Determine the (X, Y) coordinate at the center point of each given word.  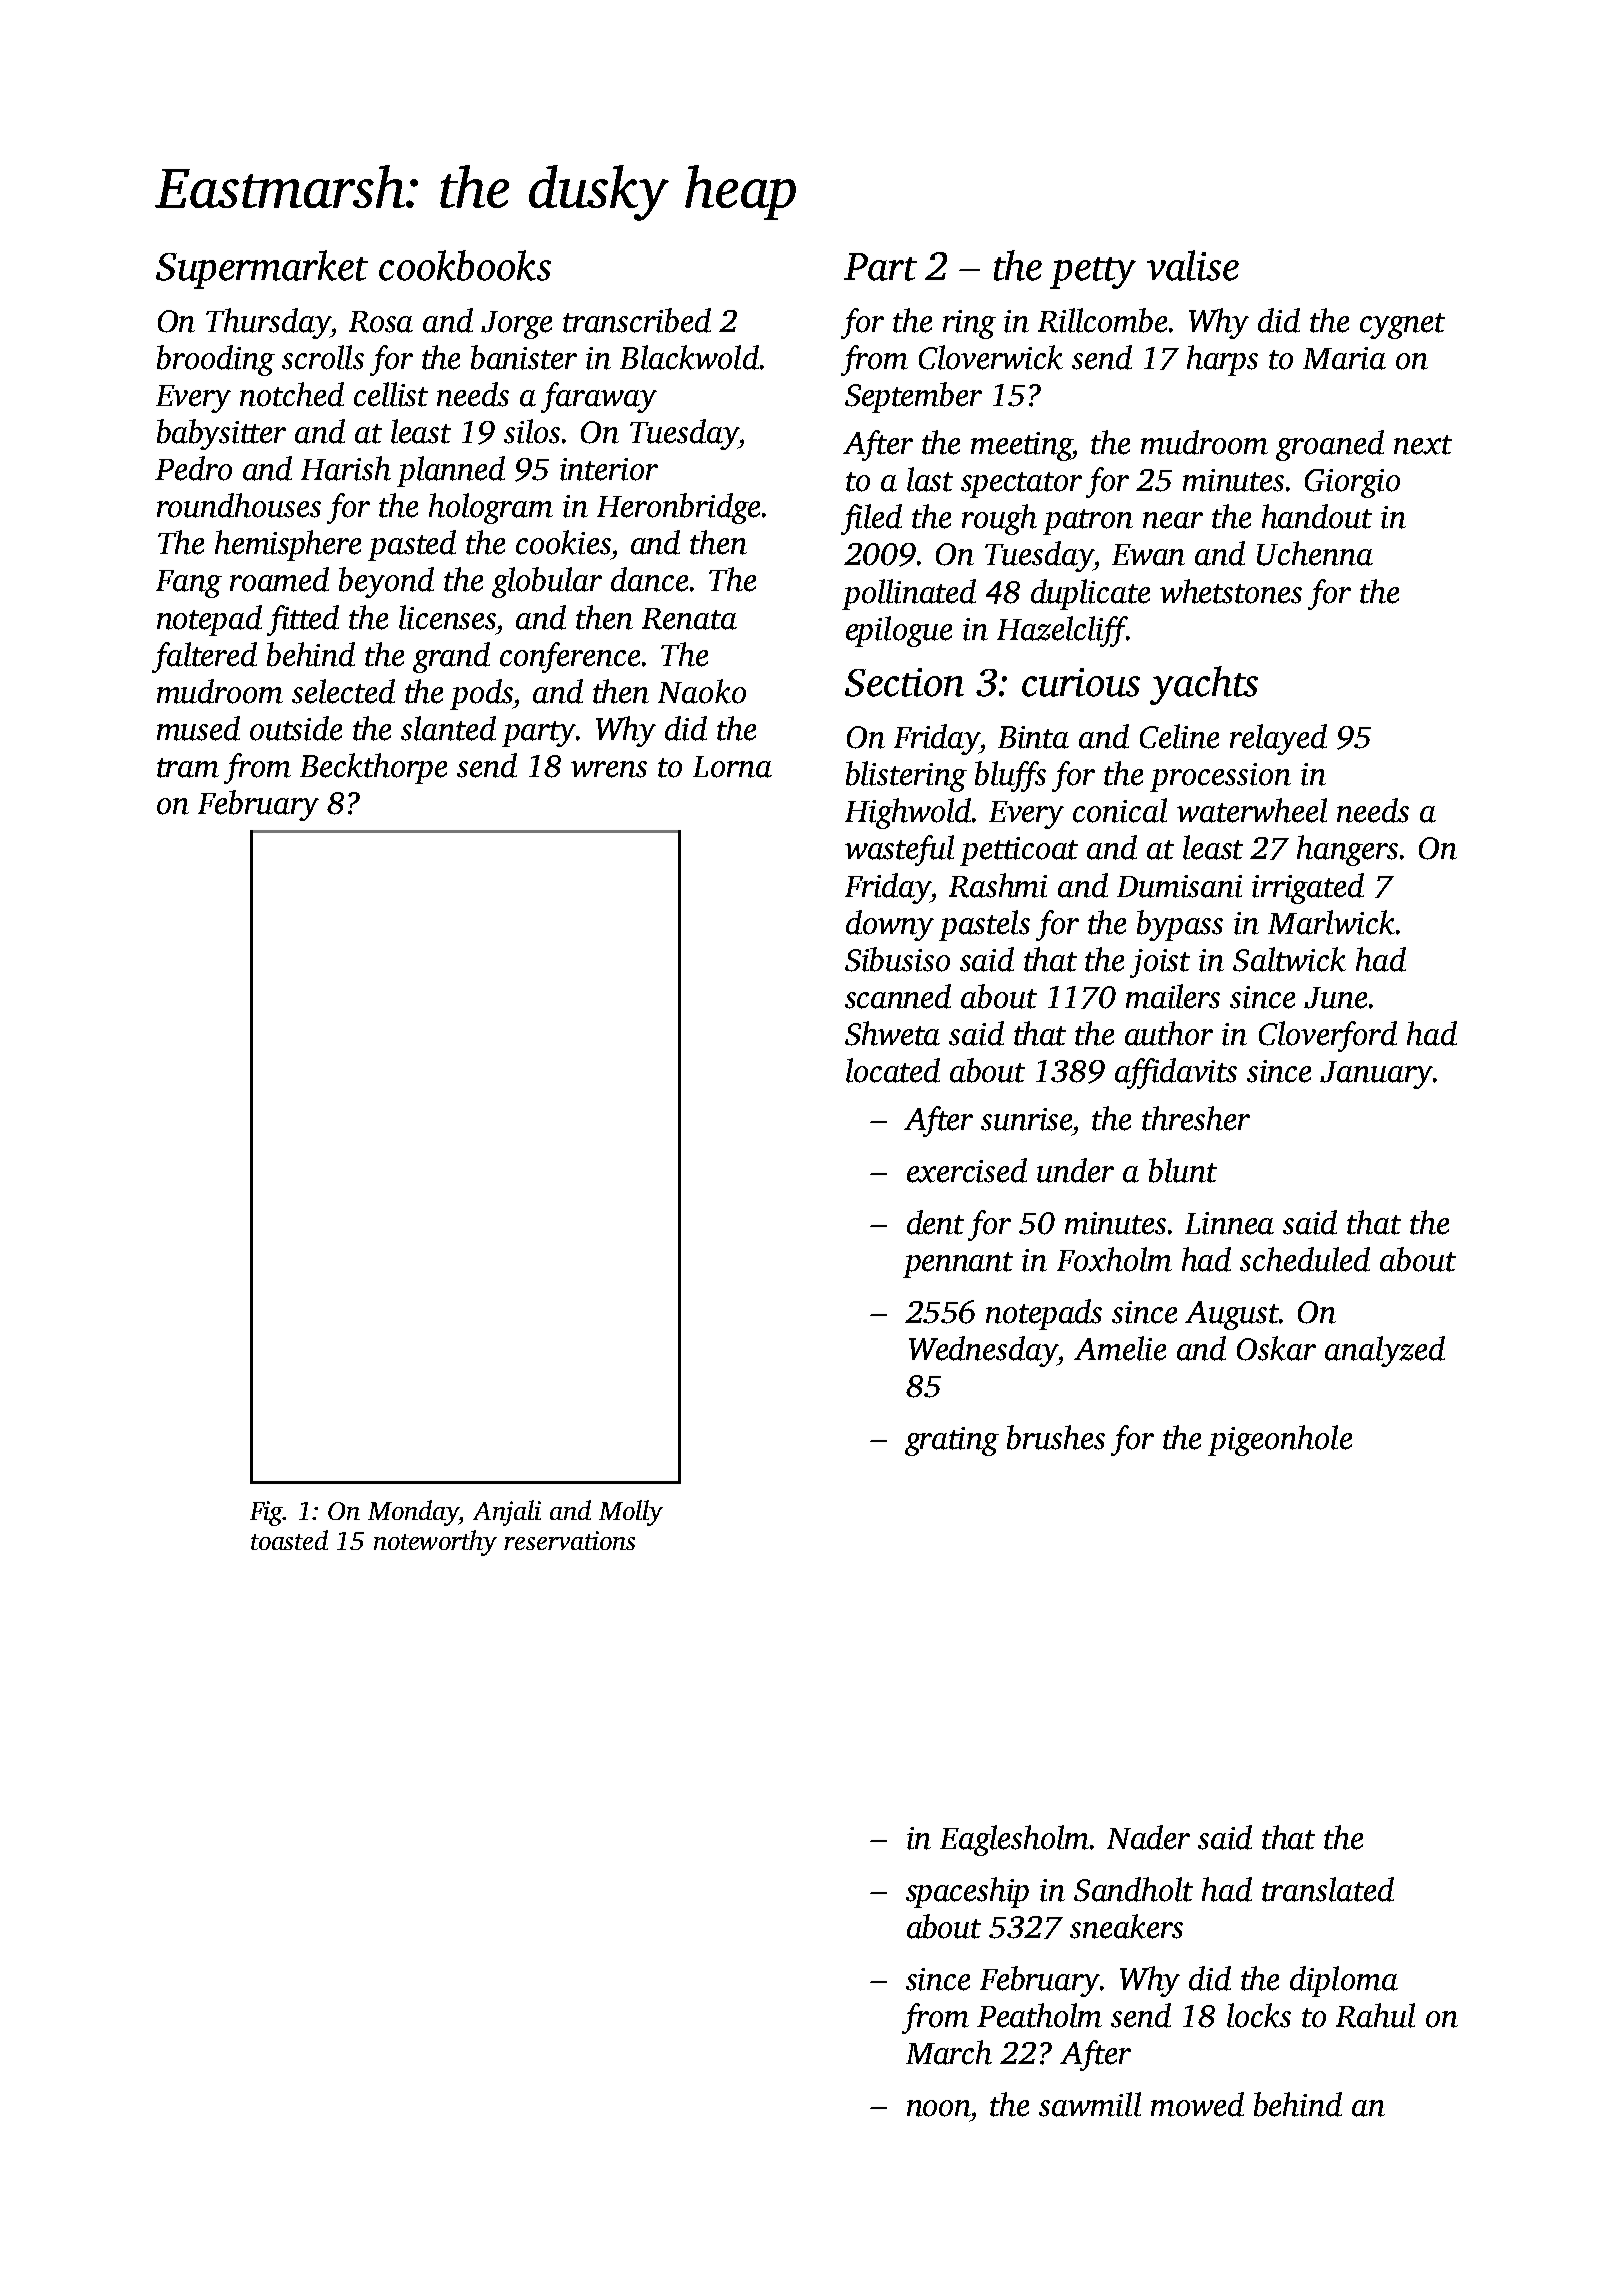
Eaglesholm (1014, 1840)
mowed (1197, 2104)
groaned (1330, 445)
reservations (569, 1540)
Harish (346, 468)
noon (939, 2108)
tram (188, 768)
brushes (1056, 1437)
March (949, 2052)
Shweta (892, 1033)
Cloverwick (991, 357)
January (1376, 1075)
